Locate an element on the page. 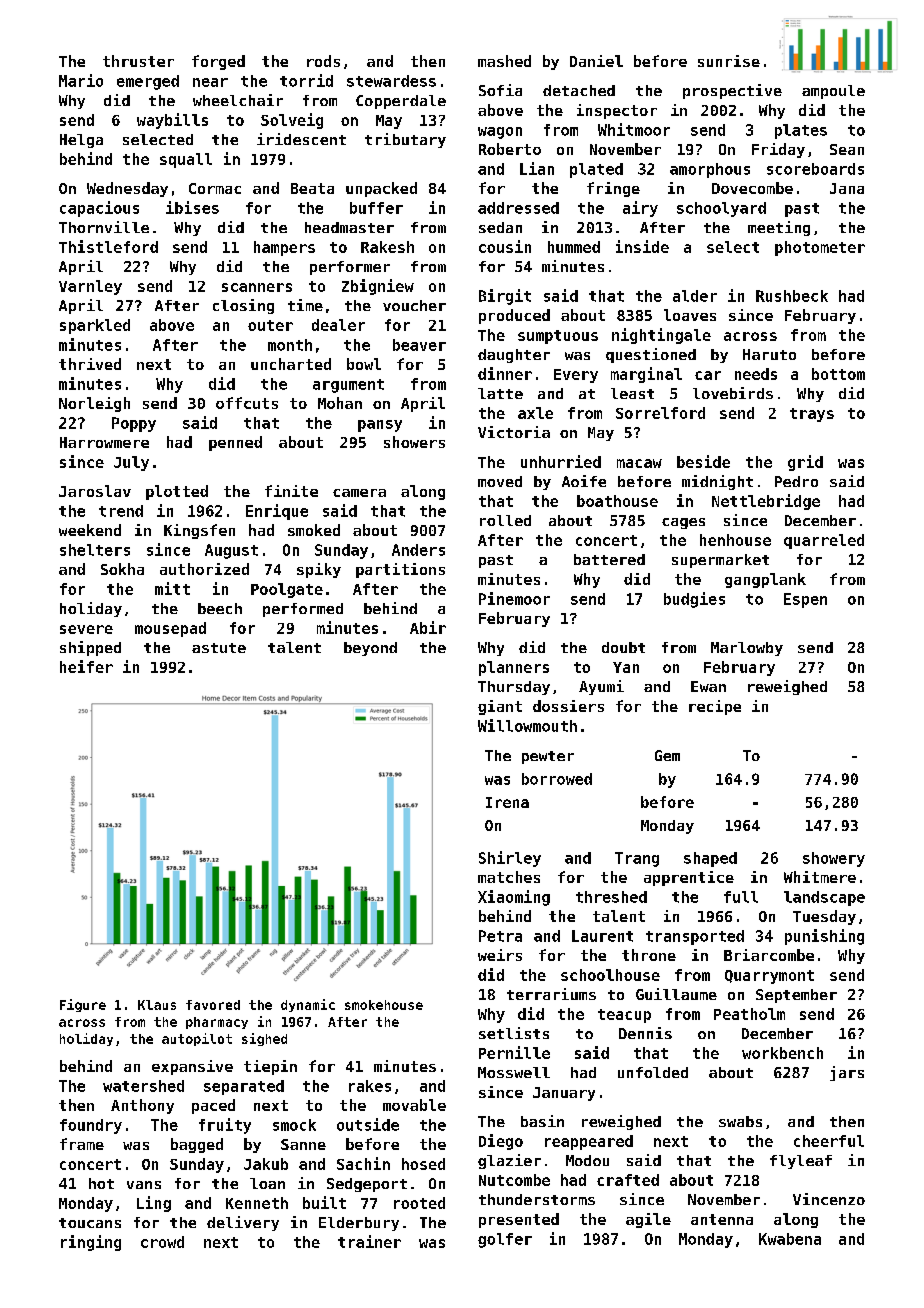 The height and width of the document is (1308, 924). alder is located at coordinates (695, 296).
